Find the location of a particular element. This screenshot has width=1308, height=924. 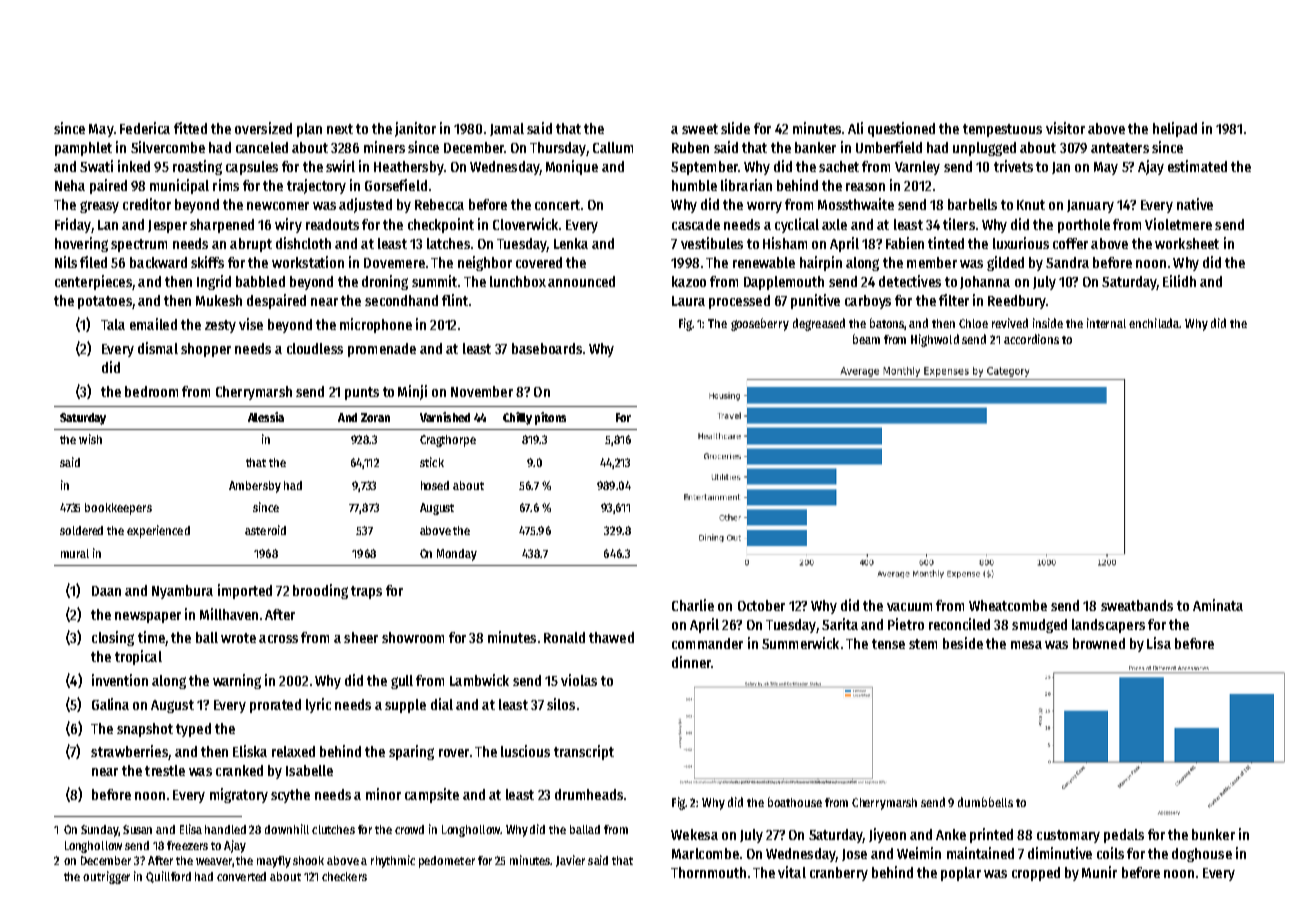

Wheatcombe is located at coordinates (1008, 605).
